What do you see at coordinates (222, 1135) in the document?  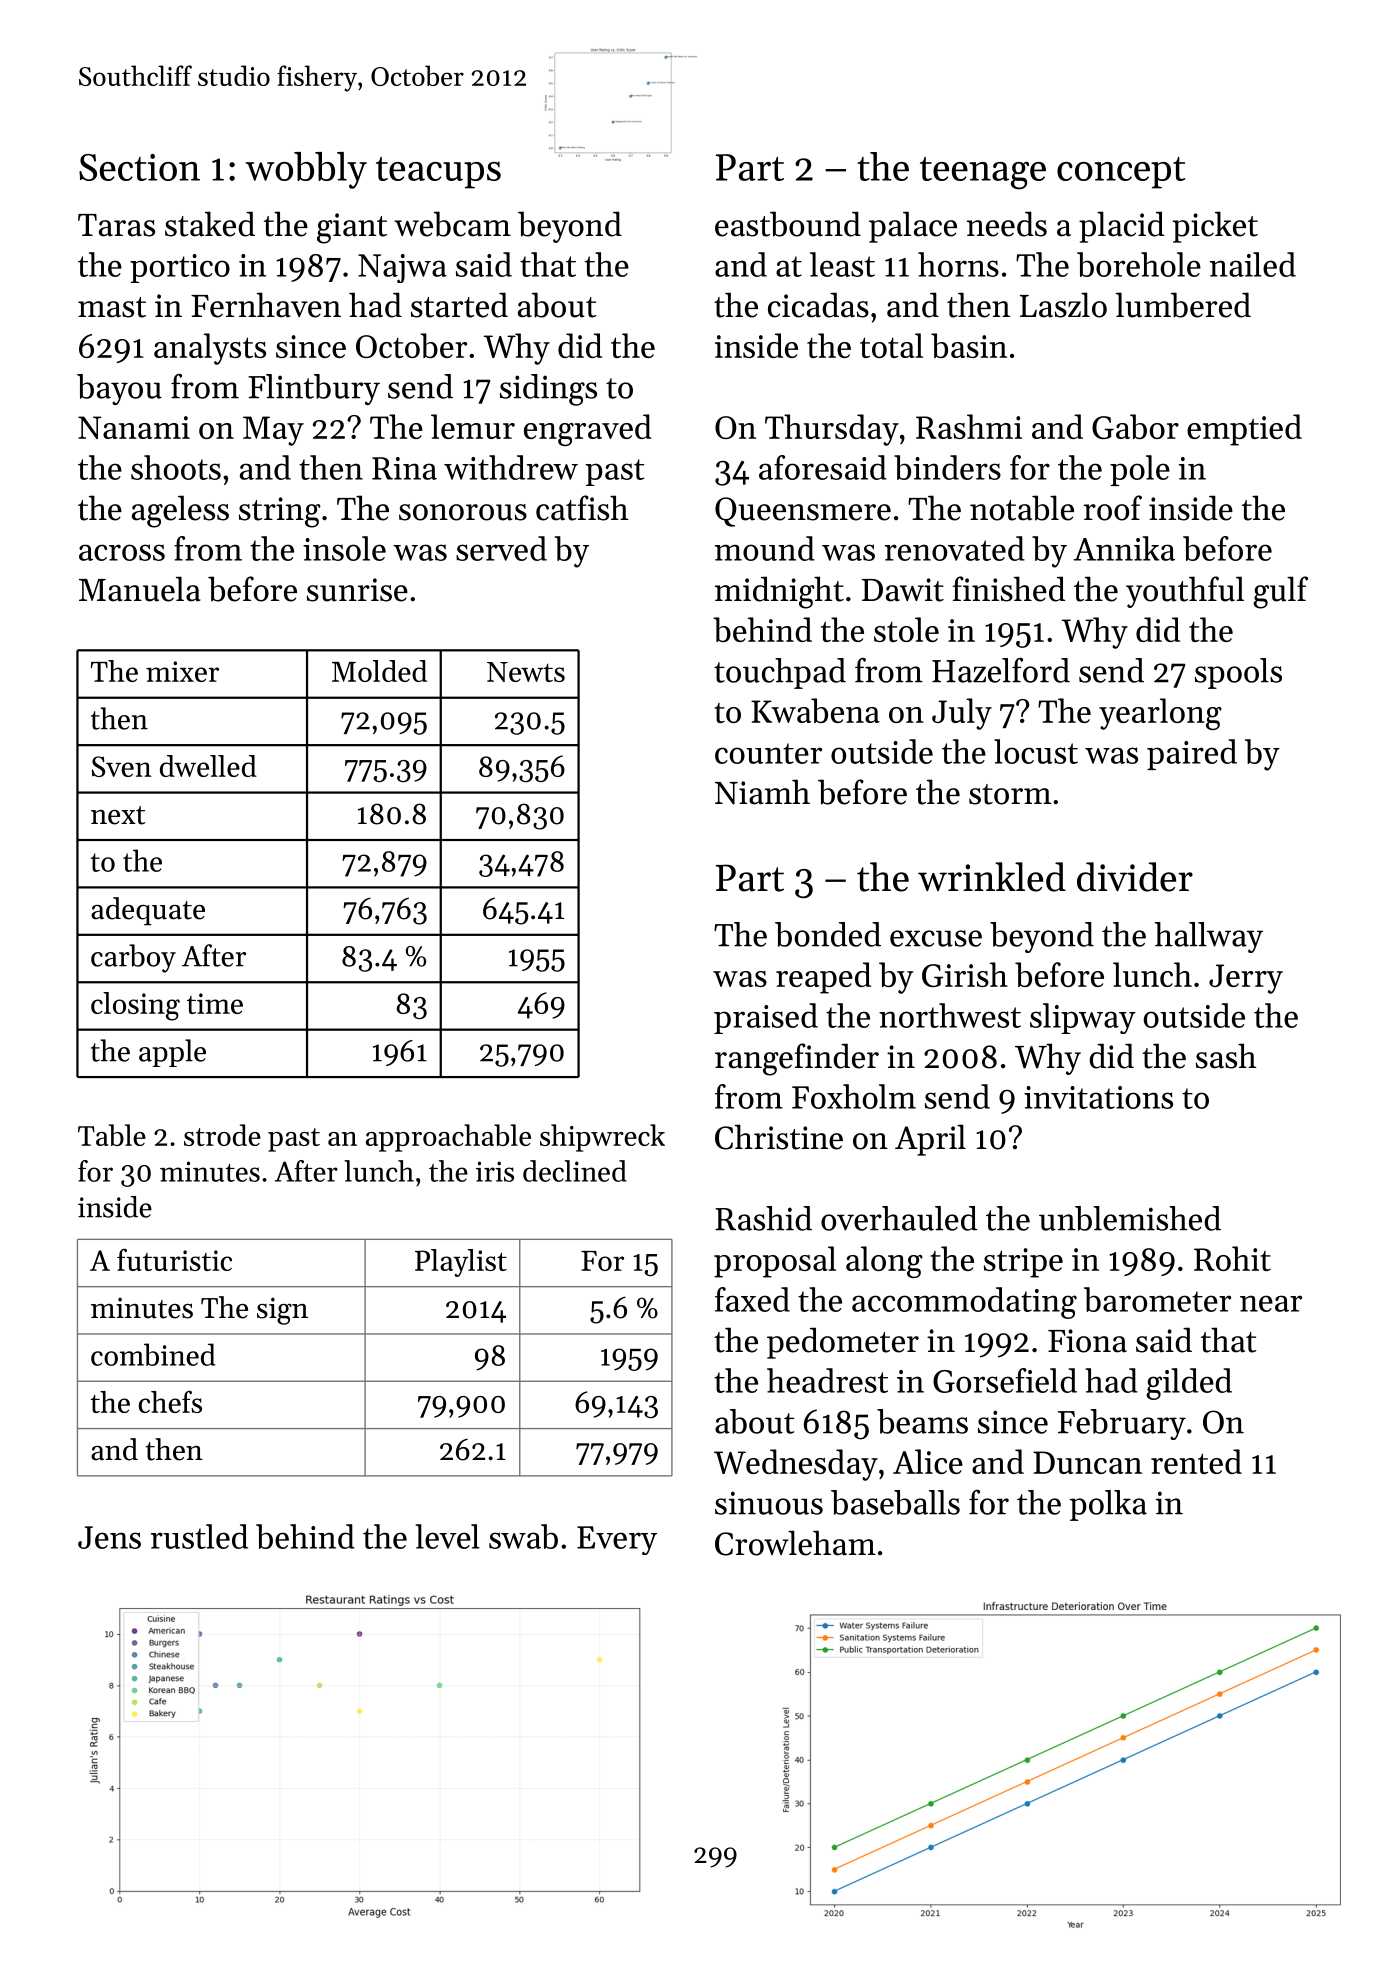 I see `strode` at bounding box center [222, 1135].
